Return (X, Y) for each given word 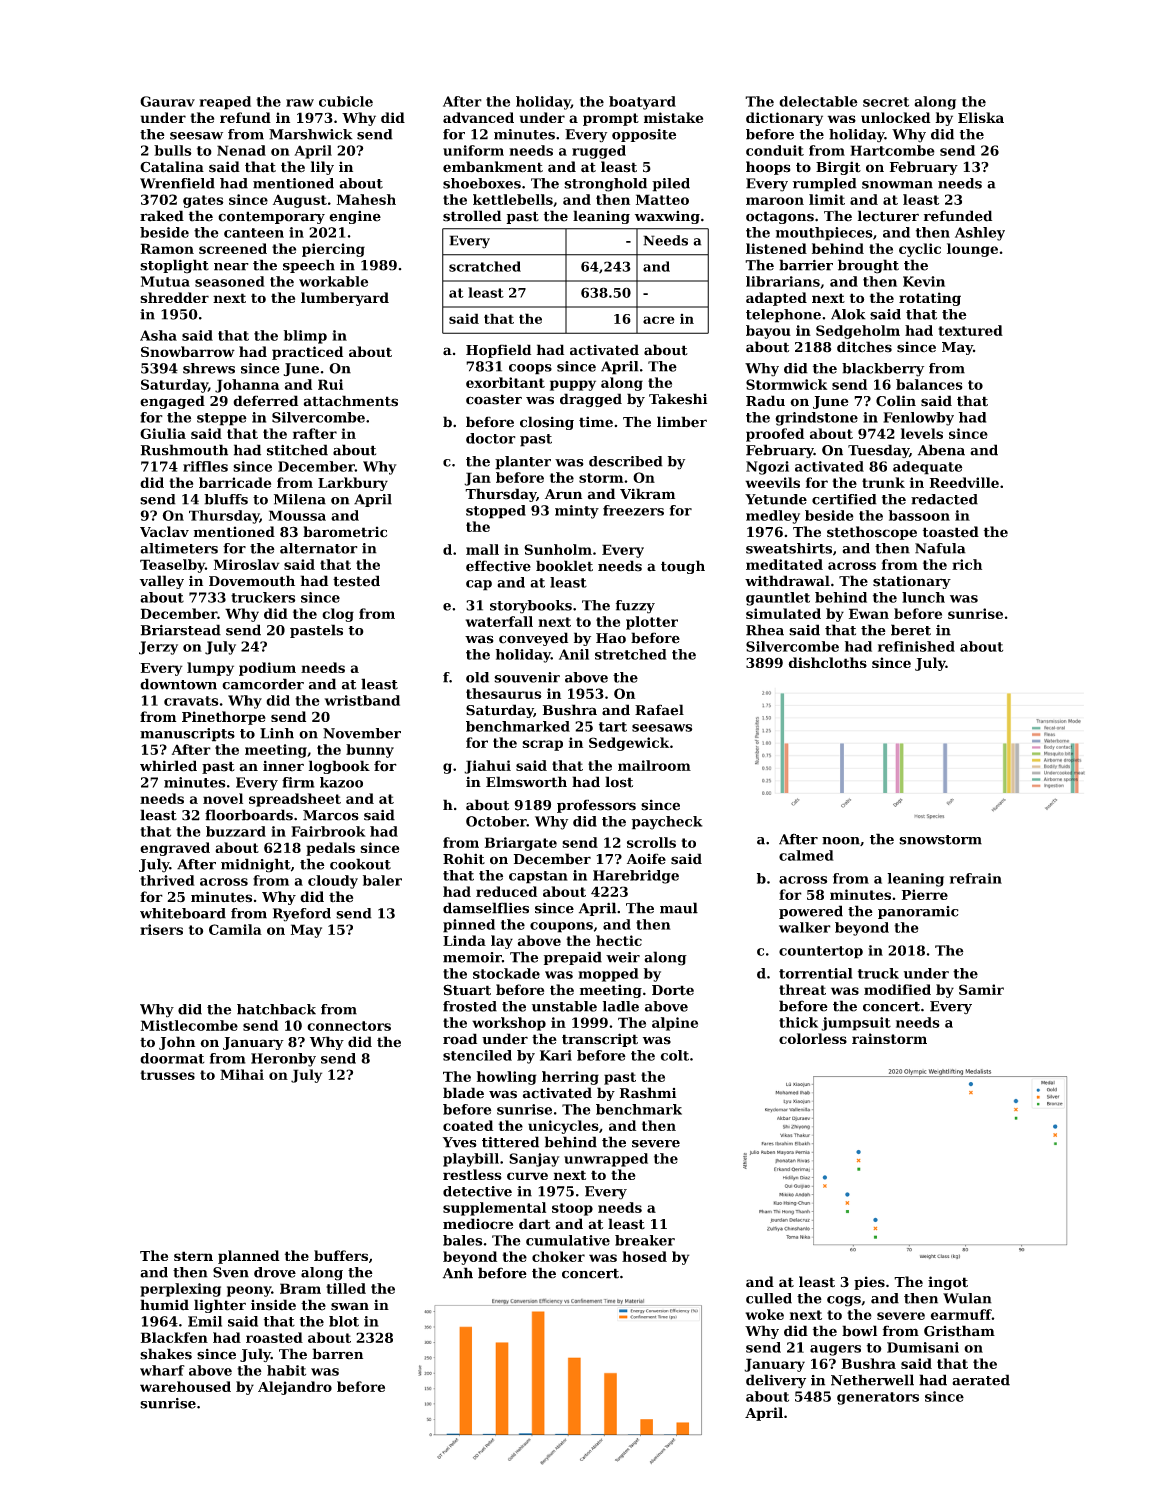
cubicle (346, 101)
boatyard (642, 103)
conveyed (533, 639)
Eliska (981, 117)
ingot (948, 1283)
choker (558, 1256)
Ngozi (767, 468)
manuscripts (187, 735)
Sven (231, 1272)
